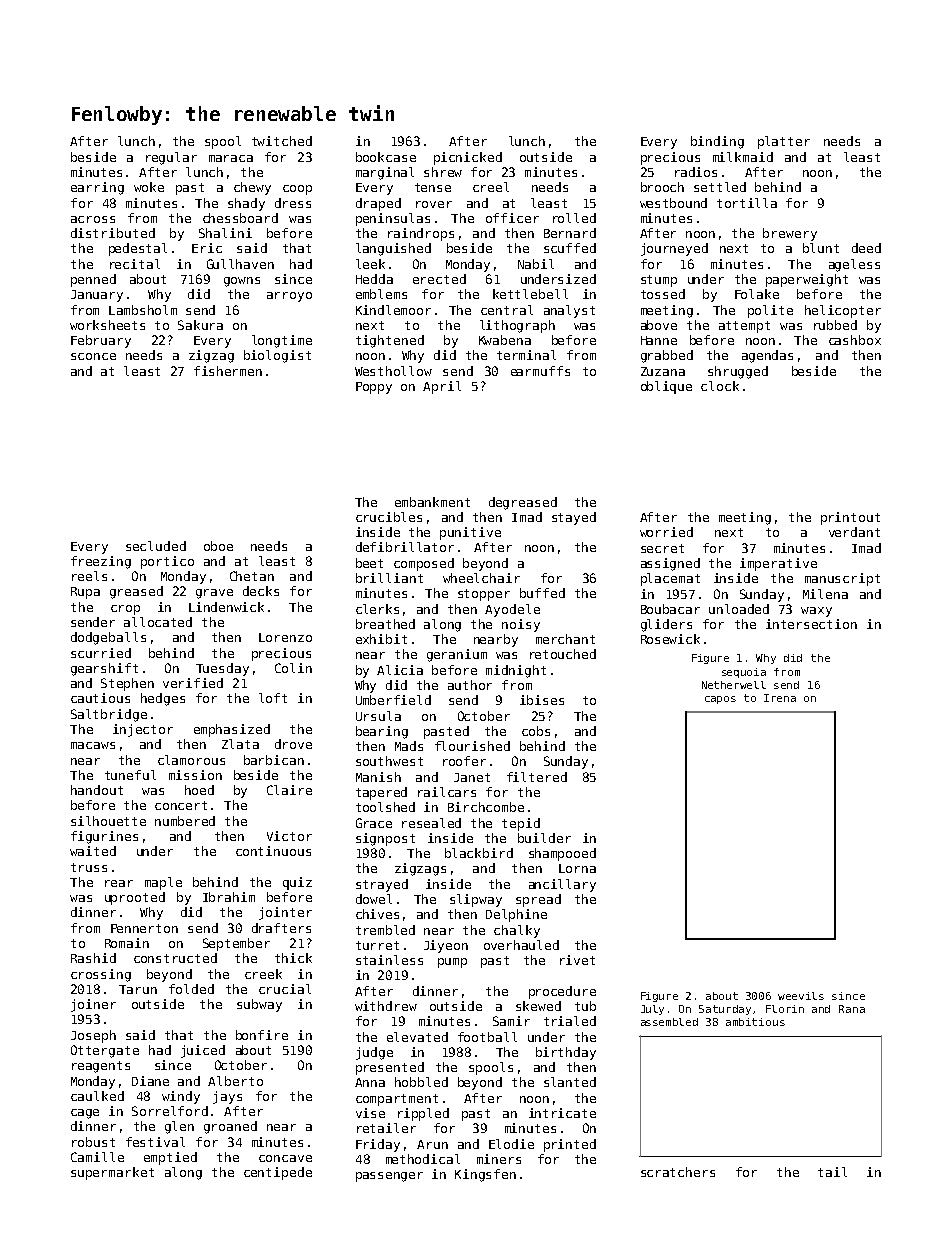  Describe the element at coordinates (199, 790) in the image. I see `hoed` at that location.
